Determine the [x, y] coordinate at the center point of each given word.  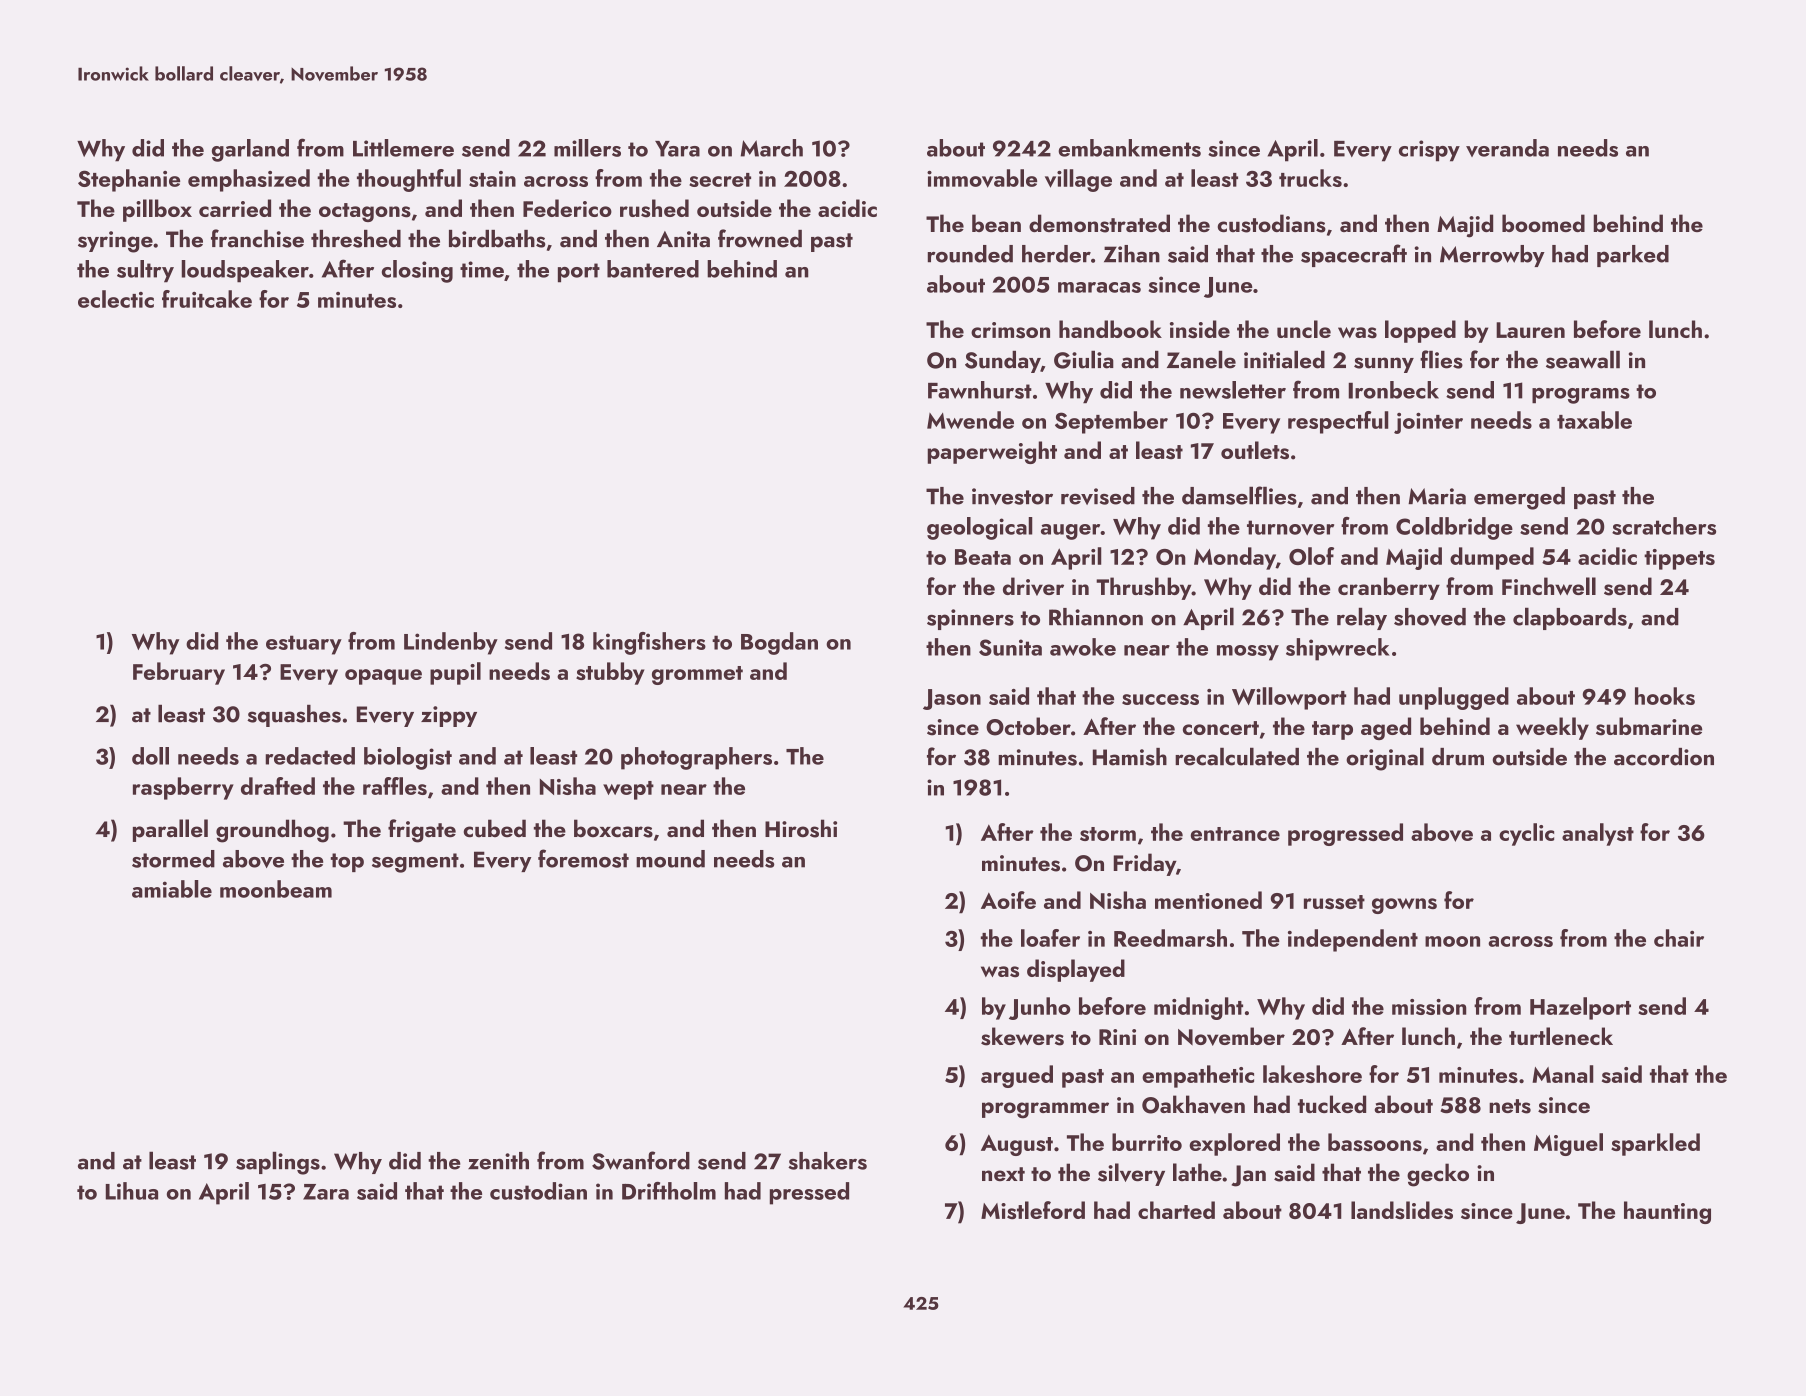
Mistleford [1033, 1210]
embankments [1129, 148]
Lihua [132, 1191]
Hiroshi [801, 828]
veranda [1507, 148]
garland [250, 150]
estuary [304, 645]
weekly [1552, 728]
